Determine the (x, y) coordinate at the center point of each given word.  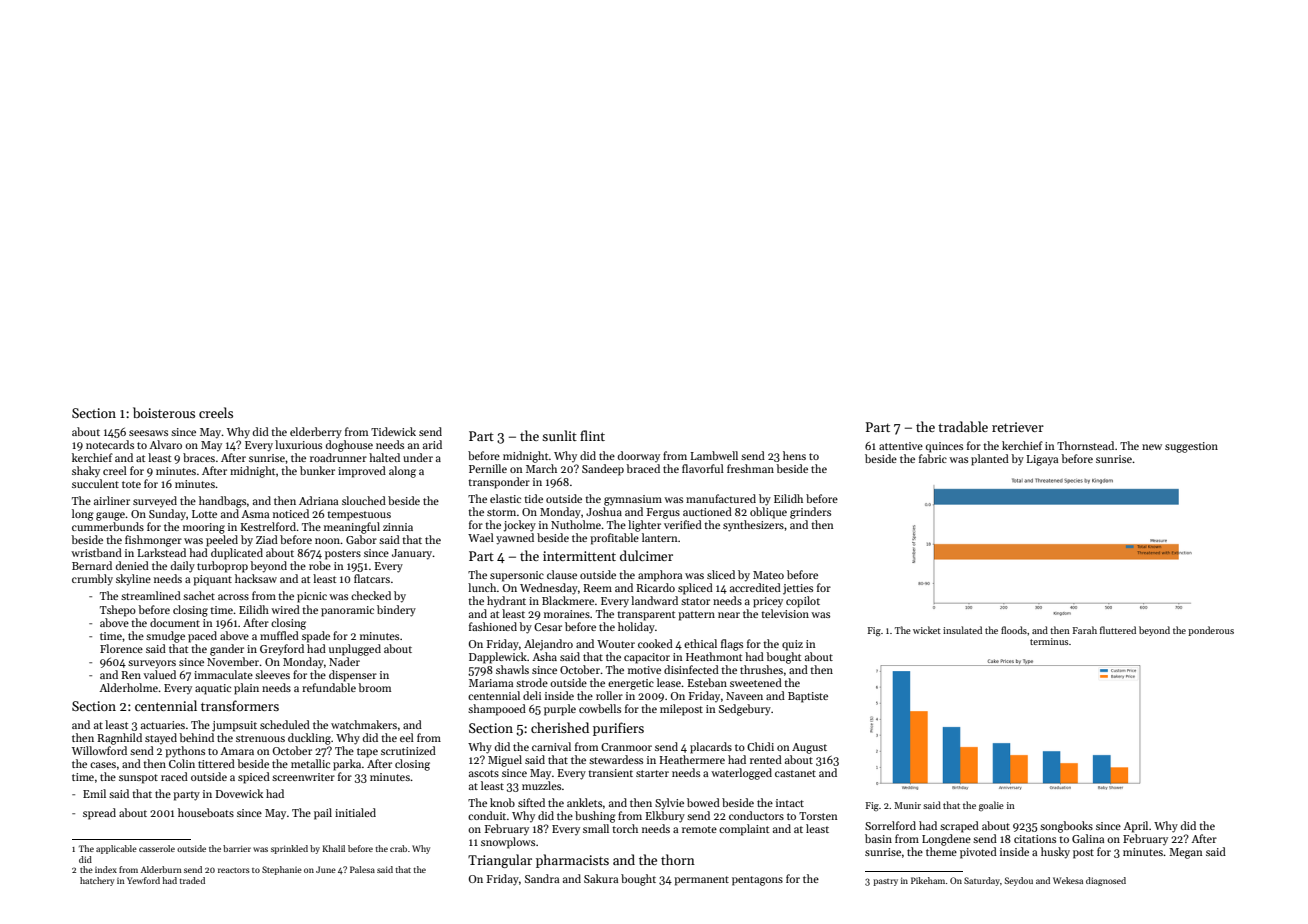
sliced (721, 574)
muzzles (541, 785)
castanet (795, 773)
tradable (963, 426)
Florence (121, 648)
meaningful (352, 528)
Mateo (768, 575)
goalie (991, 806)
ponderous (1211, 631)
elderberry (316, 433)
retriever (1018, 427)
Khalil (333, 848)
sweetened (756, 682)
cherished (560, 727)
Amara (237, 751)
